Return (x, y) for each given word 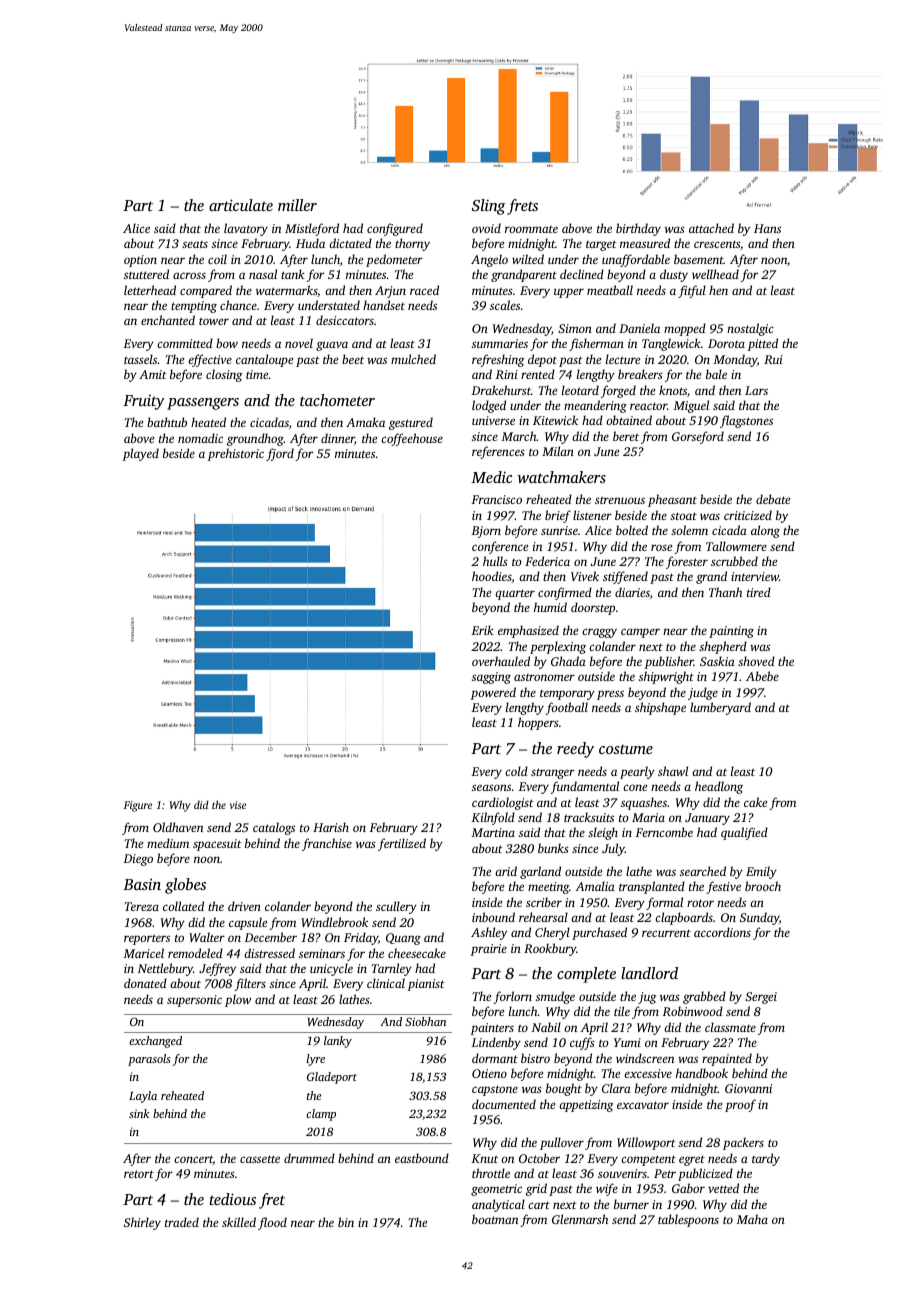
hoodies (492, 576)
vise (238, 805)
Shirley (142, 1223)
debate (773, 499)
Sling (488, 207)
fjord (280, 454)
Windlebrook (334, 922)
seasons (491, 787)
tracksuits (589, 817)
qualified (744, 833)
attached (711, 228)
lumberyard (720, 708)
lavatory (246, 229)
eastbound (422, 1158)
